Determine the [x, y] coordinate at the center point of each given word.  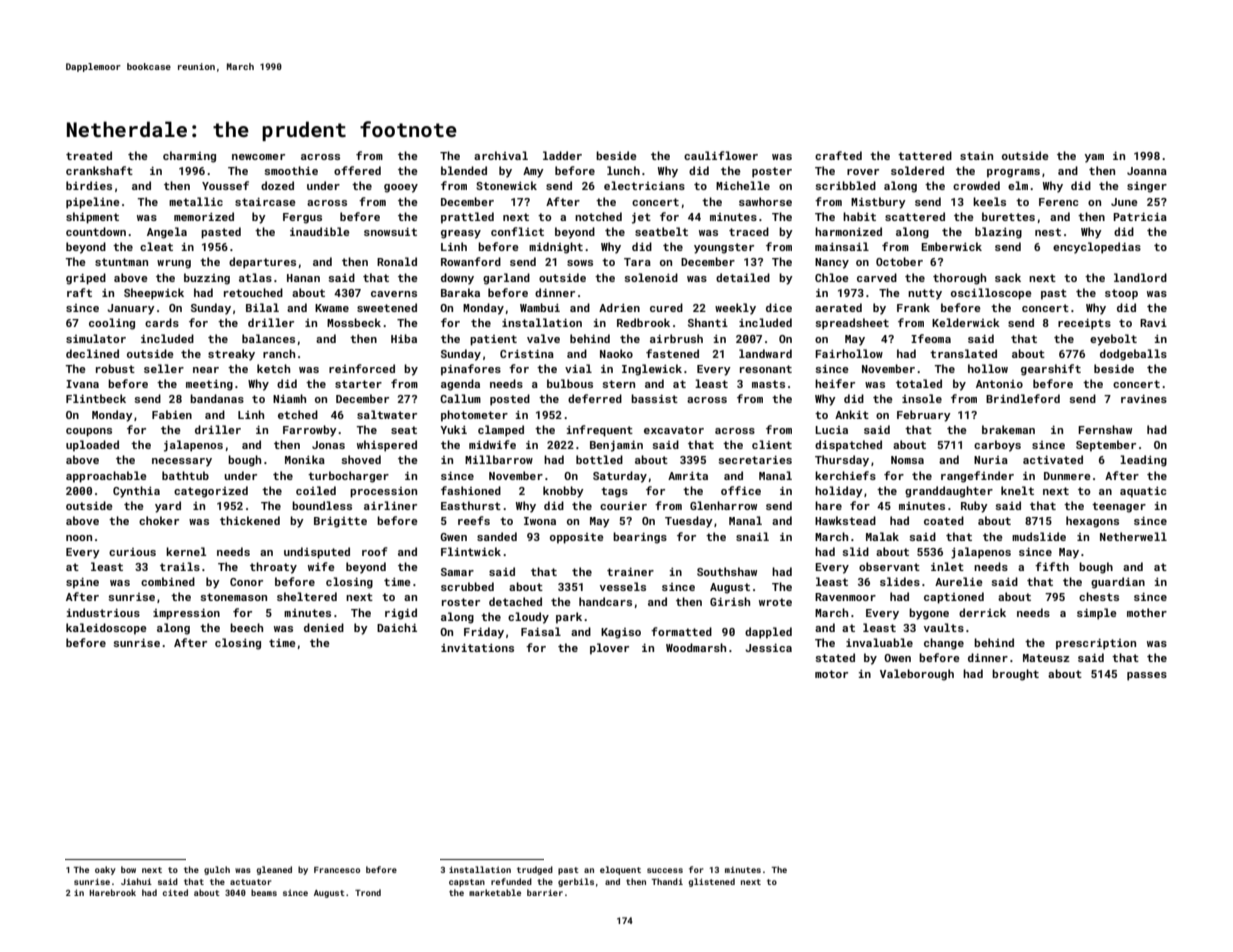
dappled [768, 633]
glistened [711, 882]
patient [493, 340]
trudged [535, 870]
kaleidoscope [106, 629]
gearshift [1051, 370]
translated [963, 353]
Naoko [616, 353]
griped [86, 279]
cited [175, 892]
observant [889, 566]
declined [92, 353]
